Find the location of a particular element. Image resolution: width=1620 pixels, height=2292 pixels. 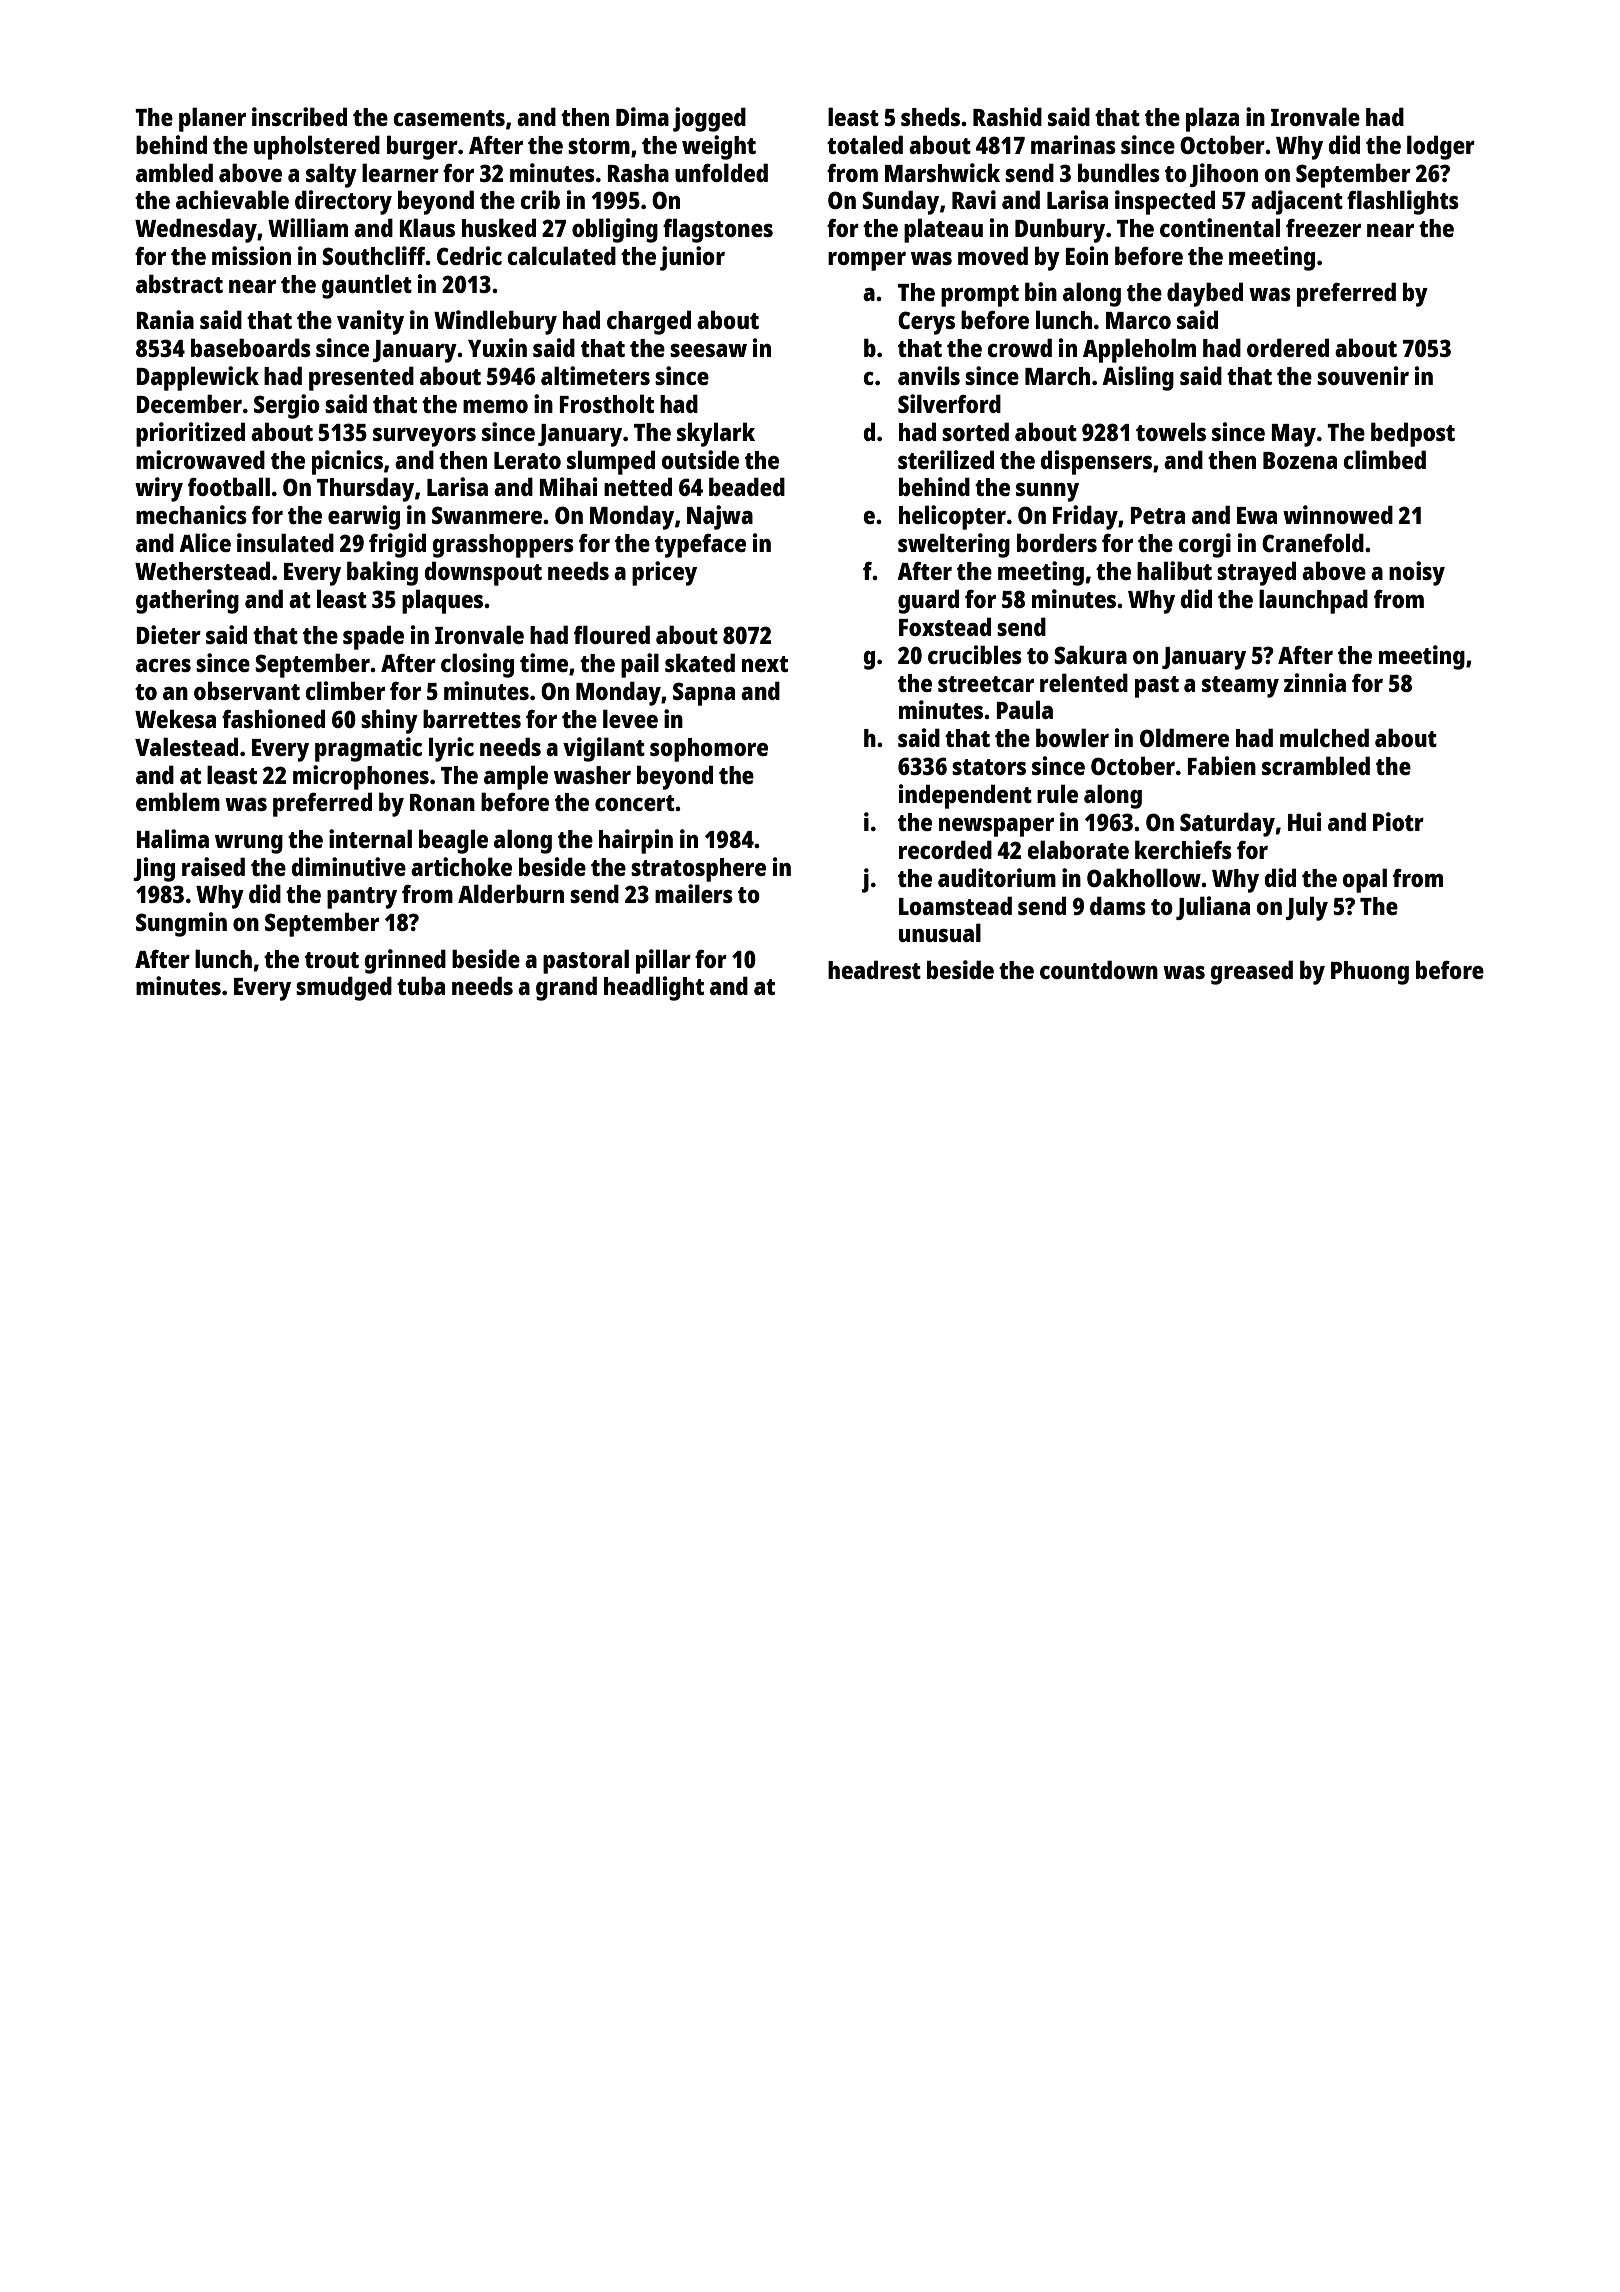

plaza is located at coordinates (1212, 119).
